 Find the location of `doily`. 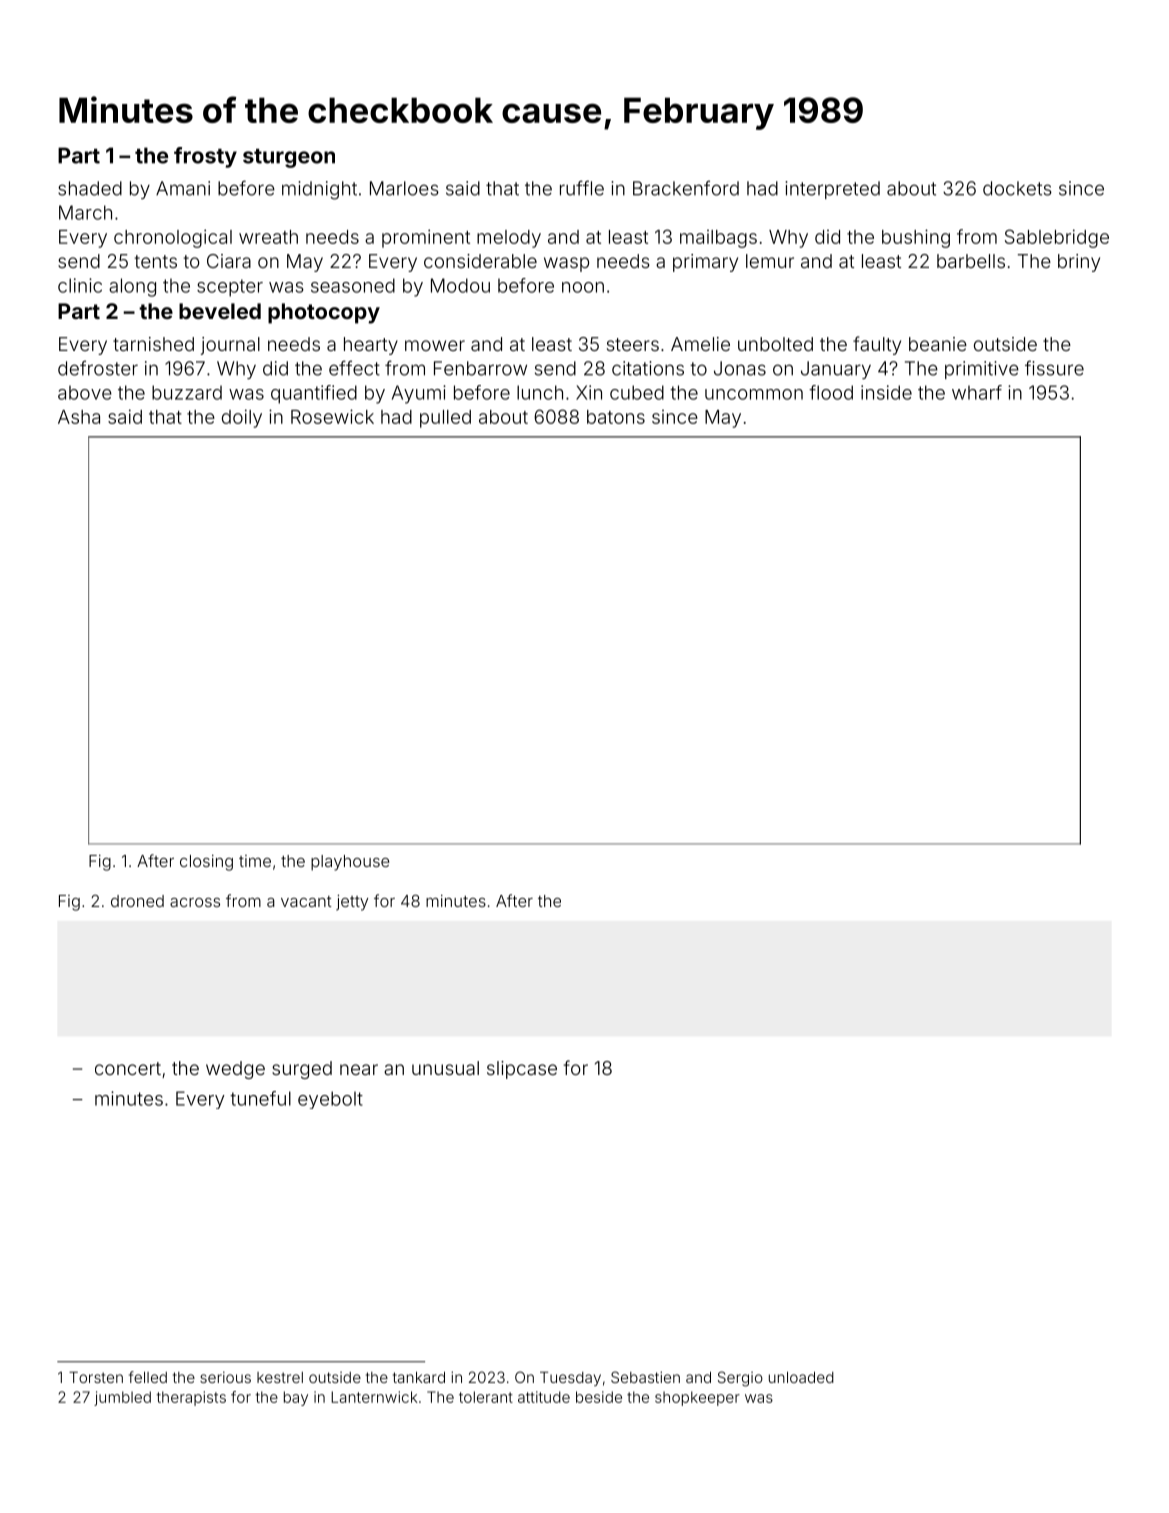

doily is located at coordinates (242, 418).
